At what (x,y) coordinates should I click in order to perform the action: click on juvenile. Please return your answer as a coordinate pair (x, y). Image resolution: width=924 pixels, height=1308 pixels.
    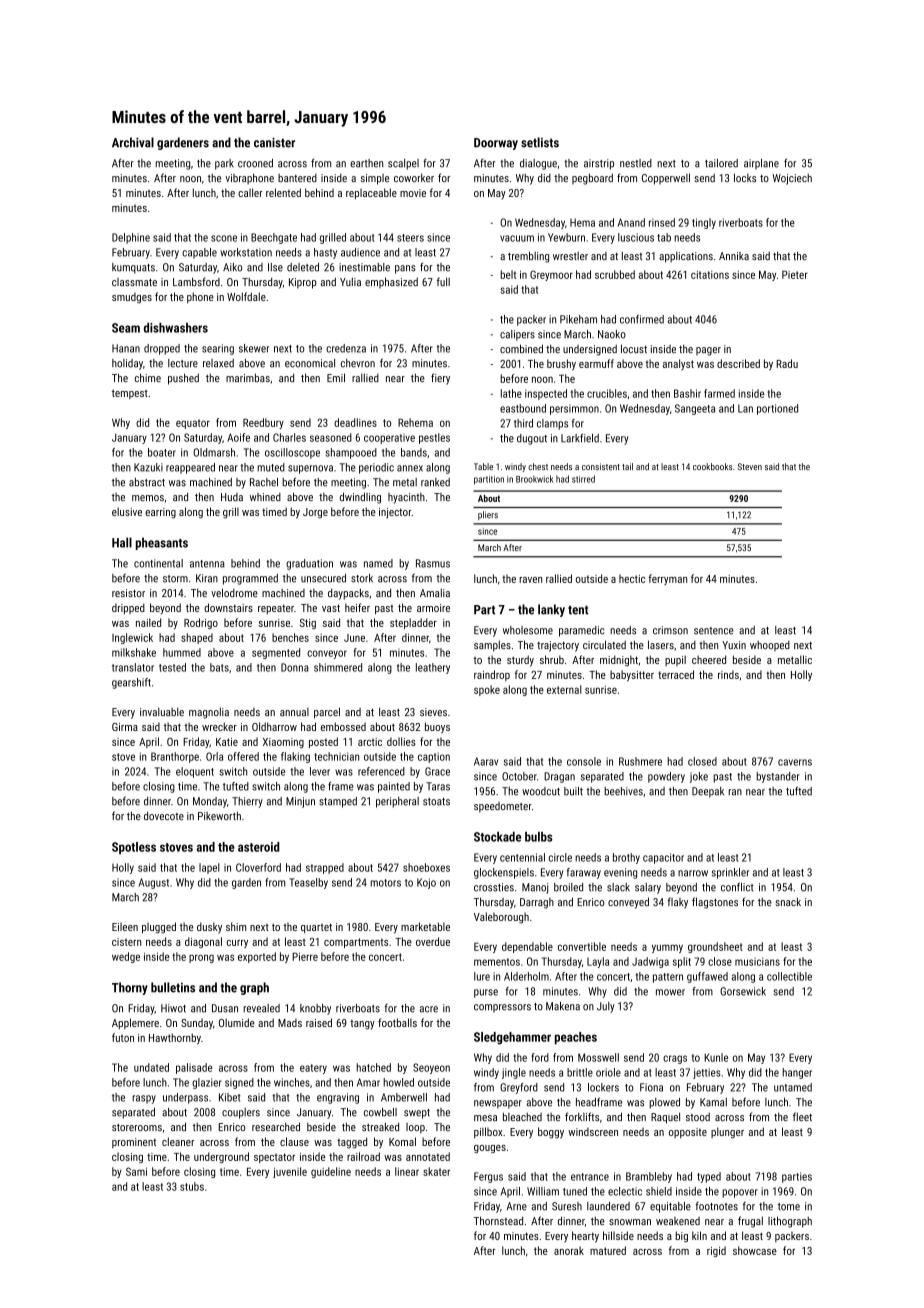
    Looking at the image, I should click on (290, 1172).
